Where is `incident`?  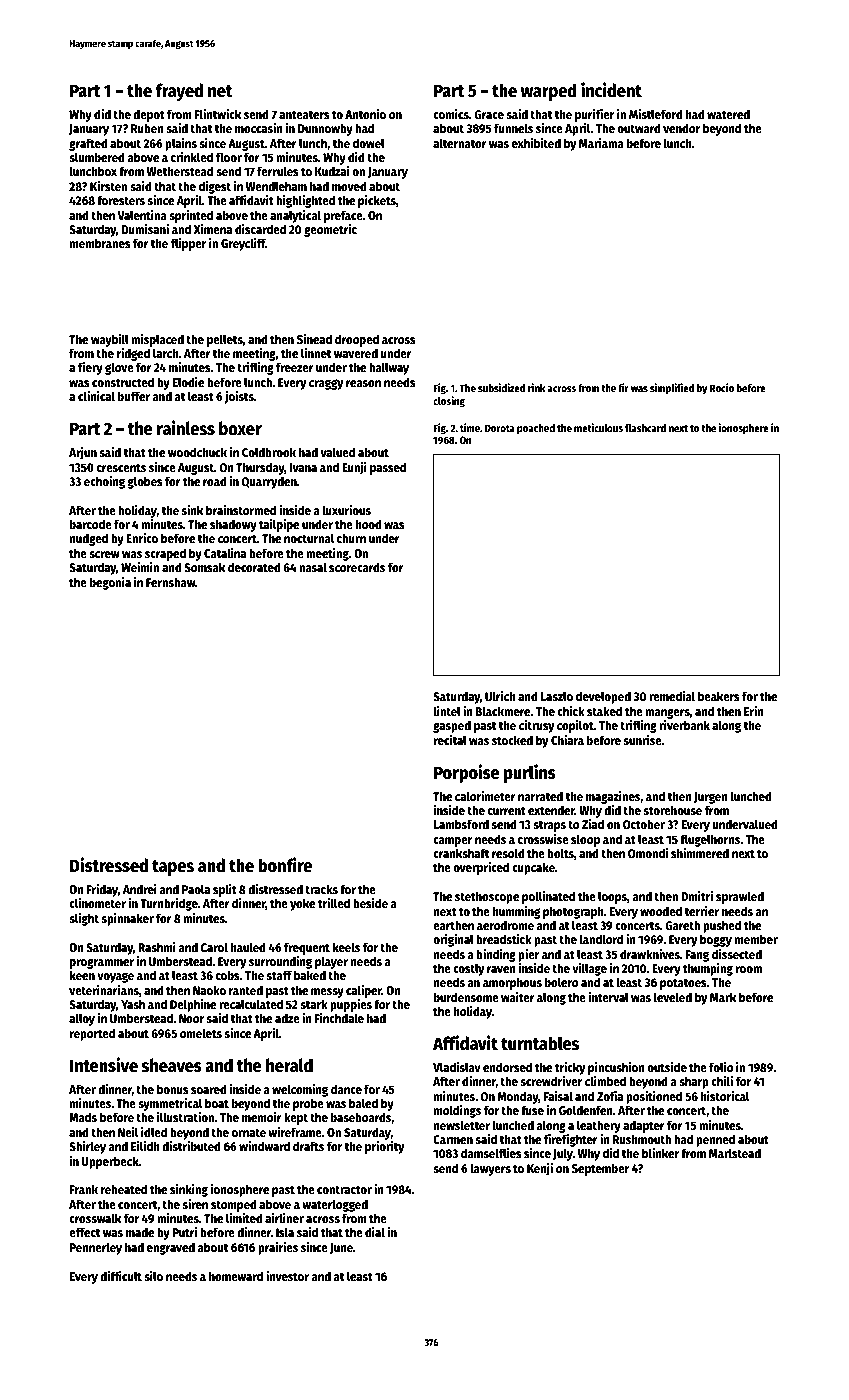 incident is located at coordinates (611, 90).
